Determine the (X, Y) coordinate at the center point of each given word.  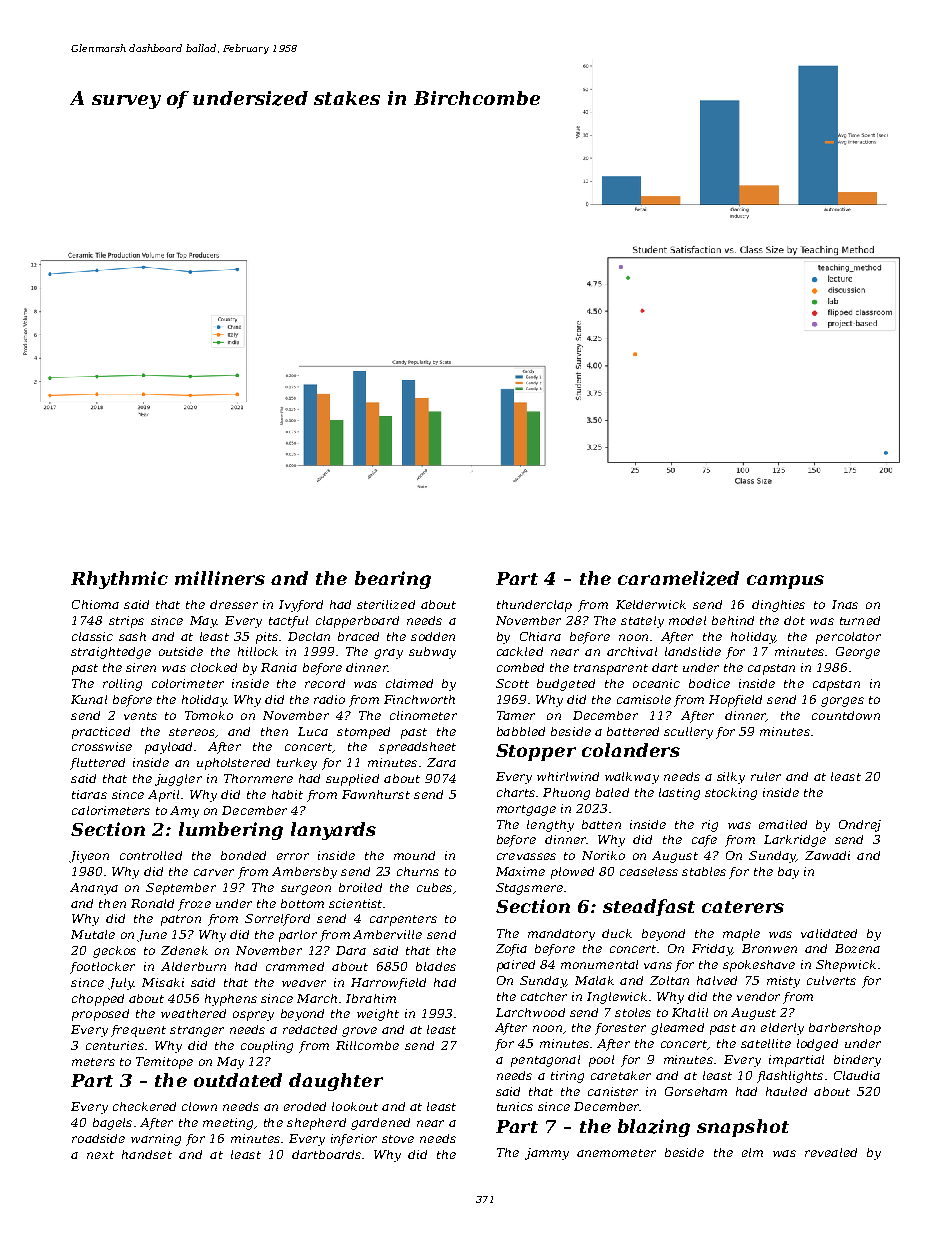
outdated (238, 1080)
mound (414, 855)
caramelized (678, 578)
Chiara (540, 636)
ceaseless (649, 871)
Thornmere (258, 778)
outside (181, 651)
